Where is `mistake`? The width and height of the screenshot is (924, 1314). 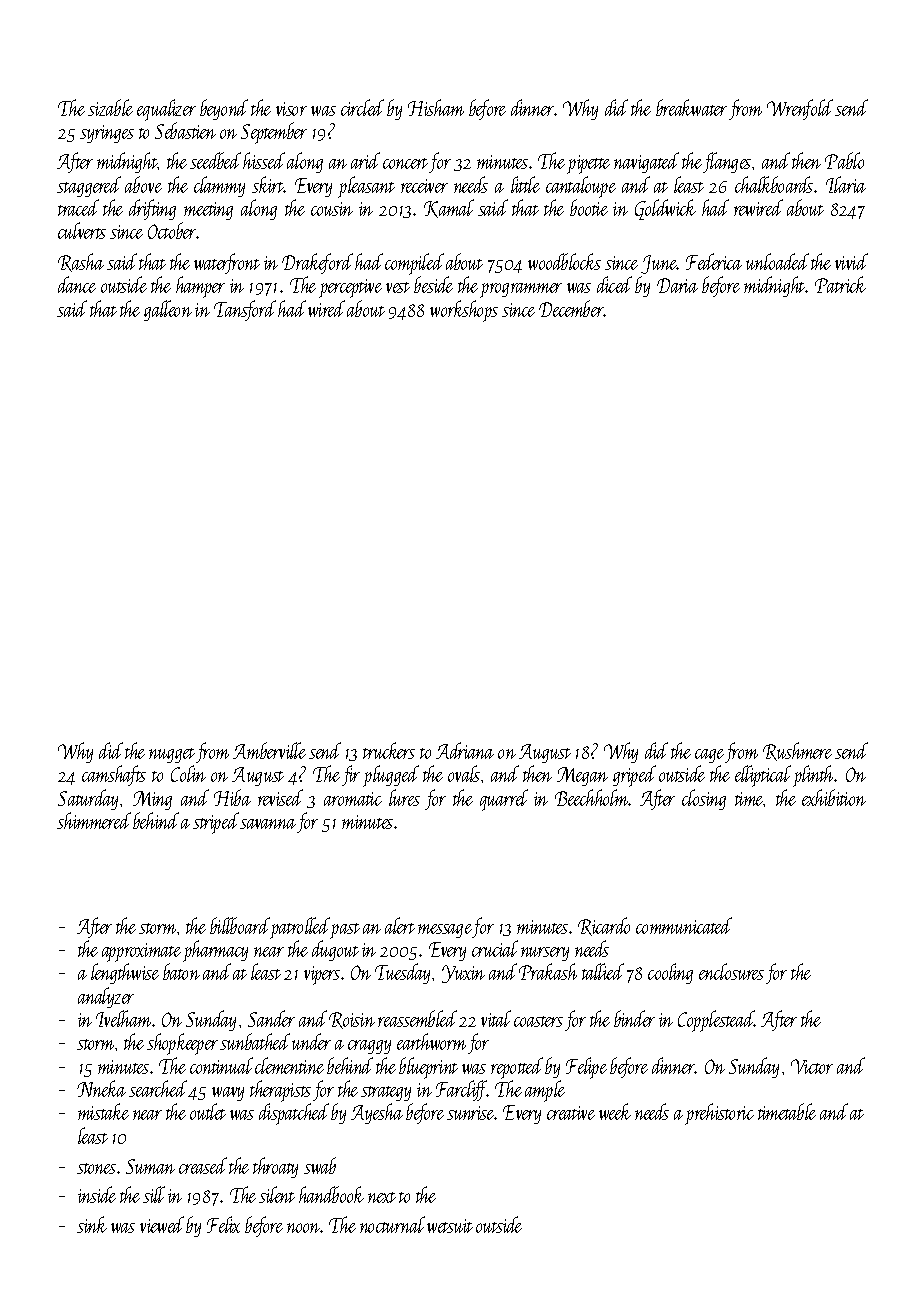
mistake is located at coordinates (103, 1111).
